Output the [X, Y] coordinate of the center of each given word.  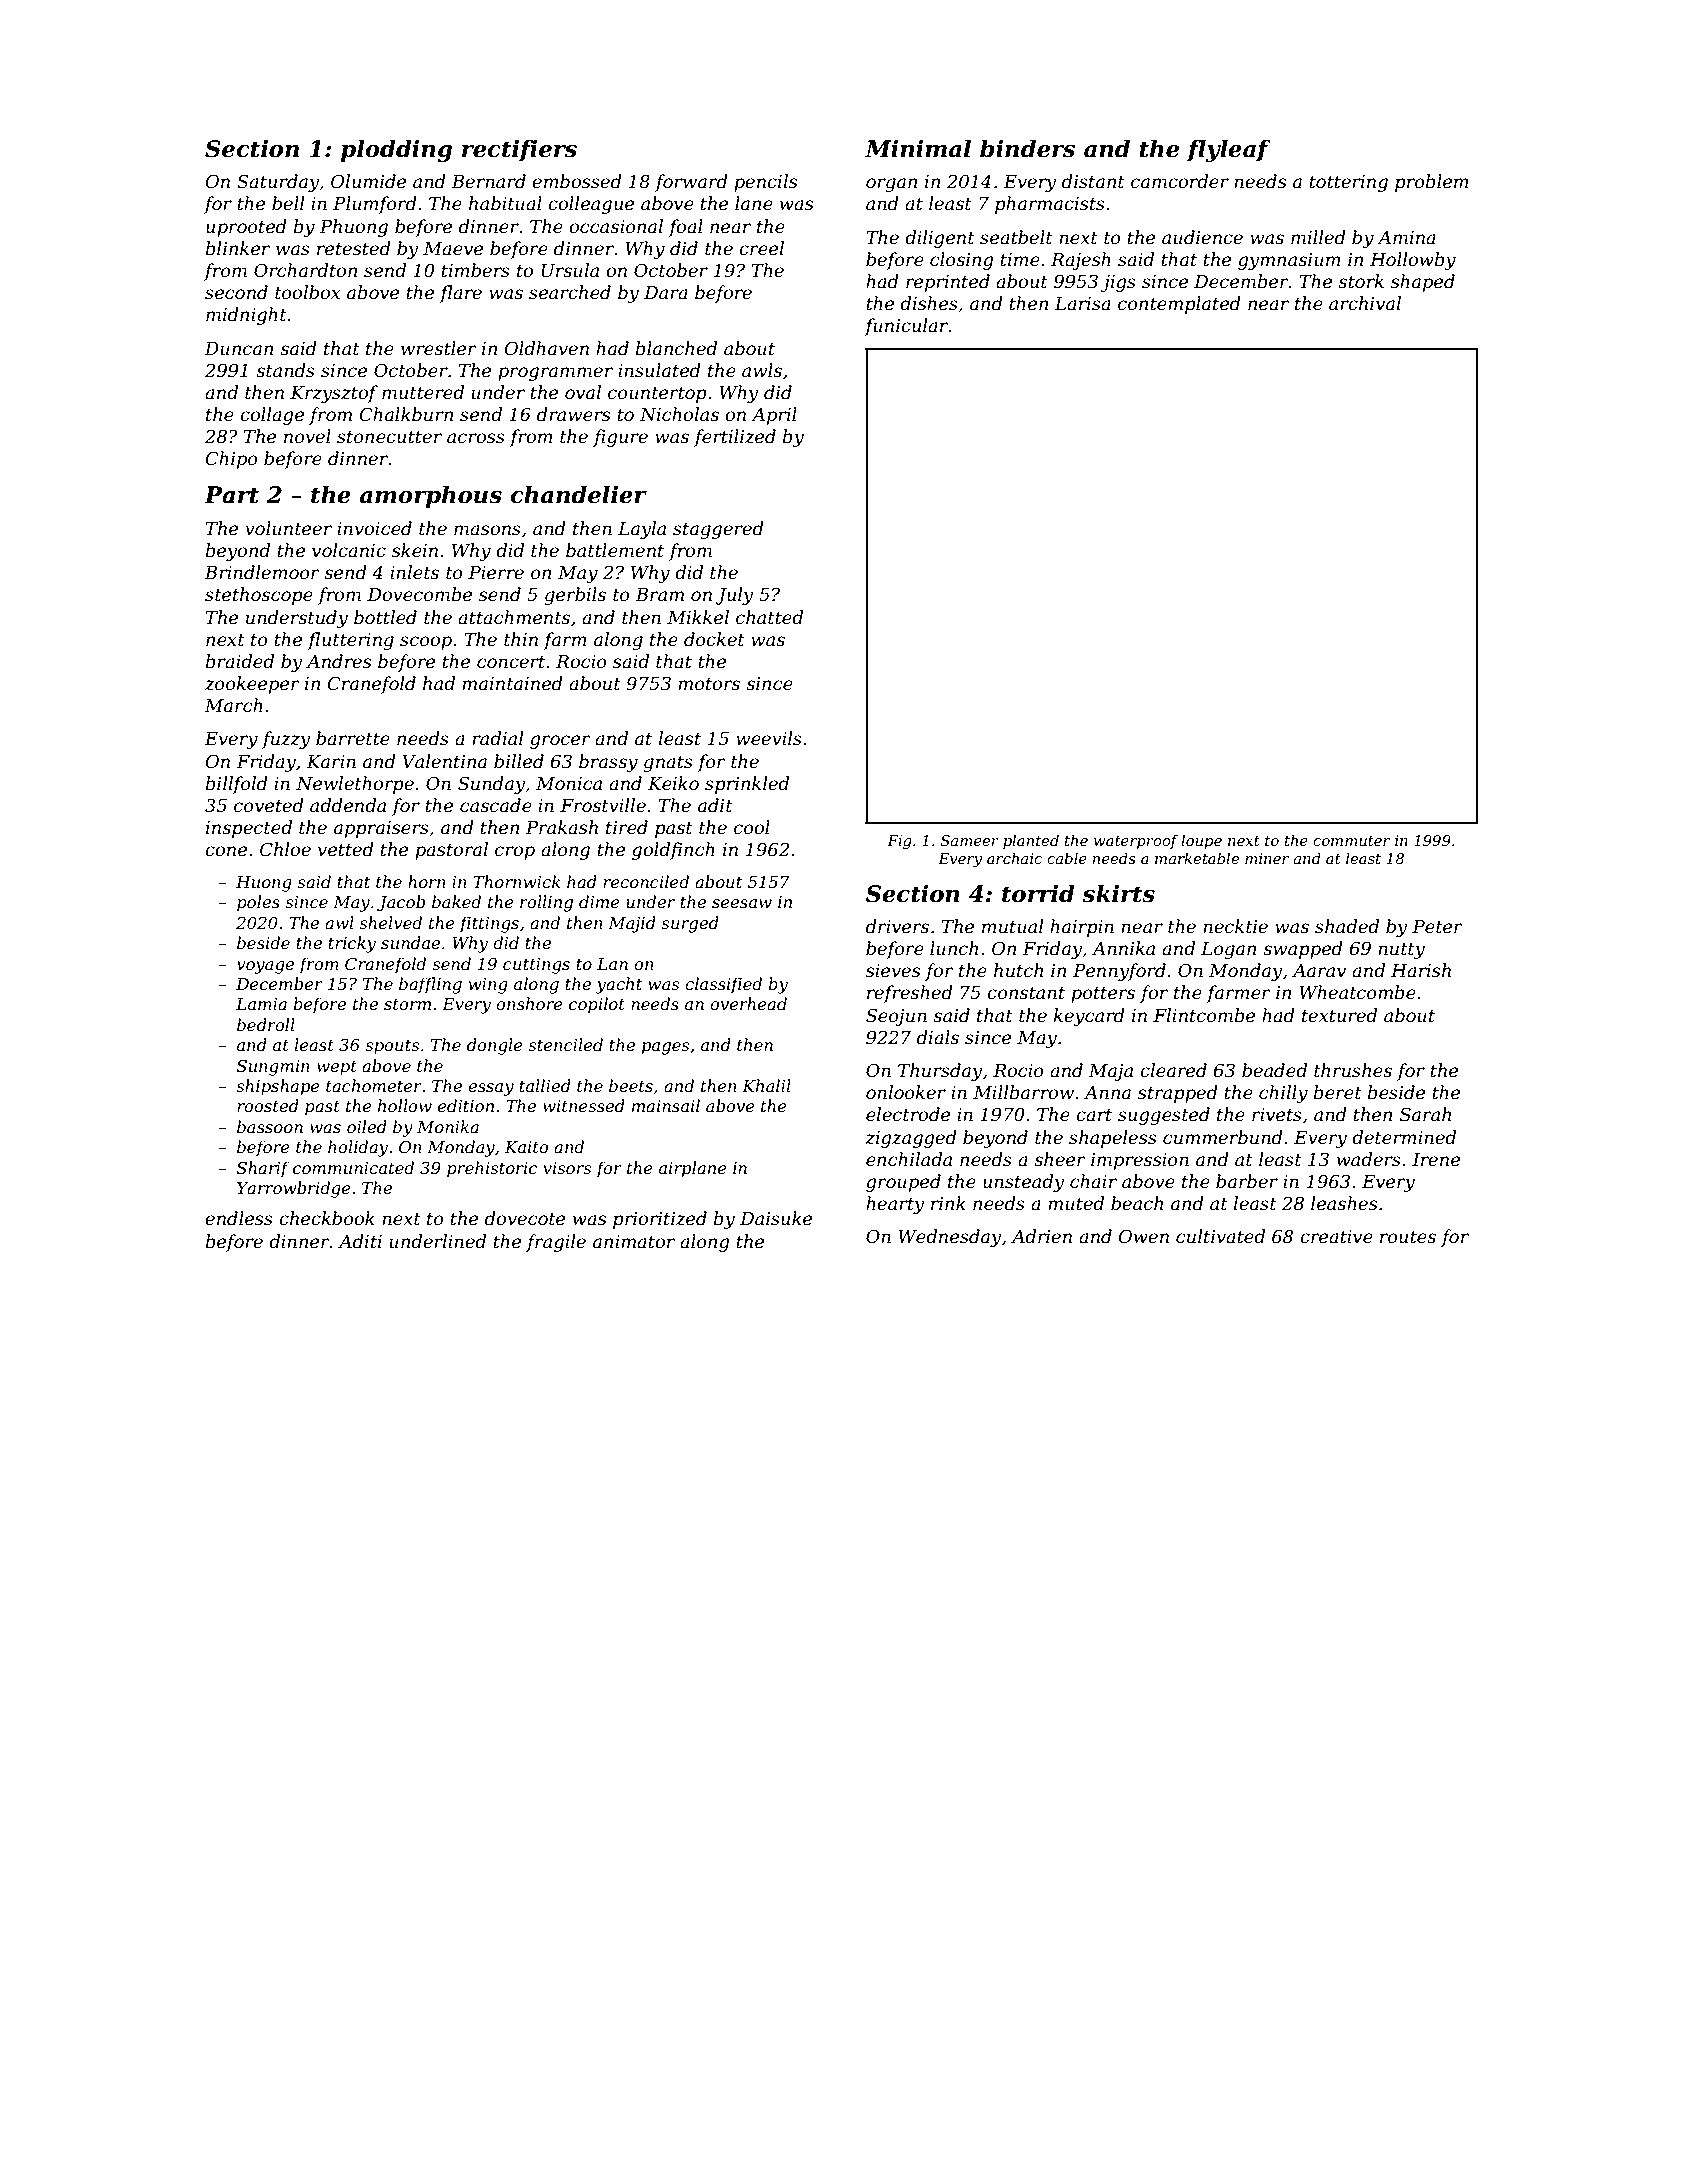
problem [1432, 183]
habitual [505, 203]
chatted [769, 617]
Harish [1421, 970]
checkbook [327, 1218]
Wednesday [949, 1238]
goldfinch [673, 851]
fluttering [350, 641]
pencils [765, 183]
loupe [1201, 841]
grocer [560, 742]
